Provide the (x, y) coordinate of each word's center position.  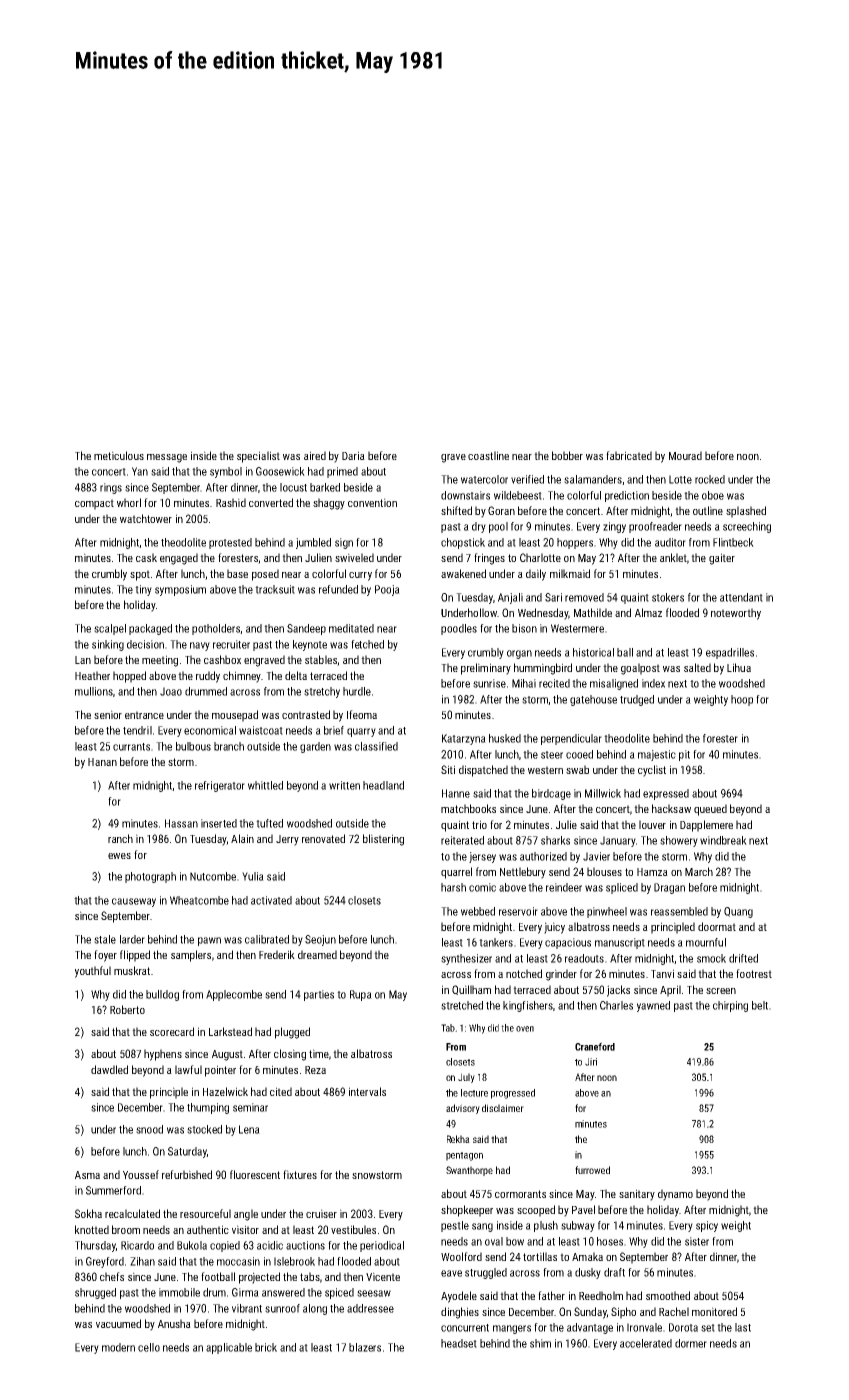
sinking (108, 645)
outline (708, 510)
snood (149, 1129)
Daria (353, 455)
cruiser (321, 1213)
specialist (258, 457)
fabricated (629, 455)
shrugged (95, 1293)
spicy (707, 1226)
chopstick (463, 543)
